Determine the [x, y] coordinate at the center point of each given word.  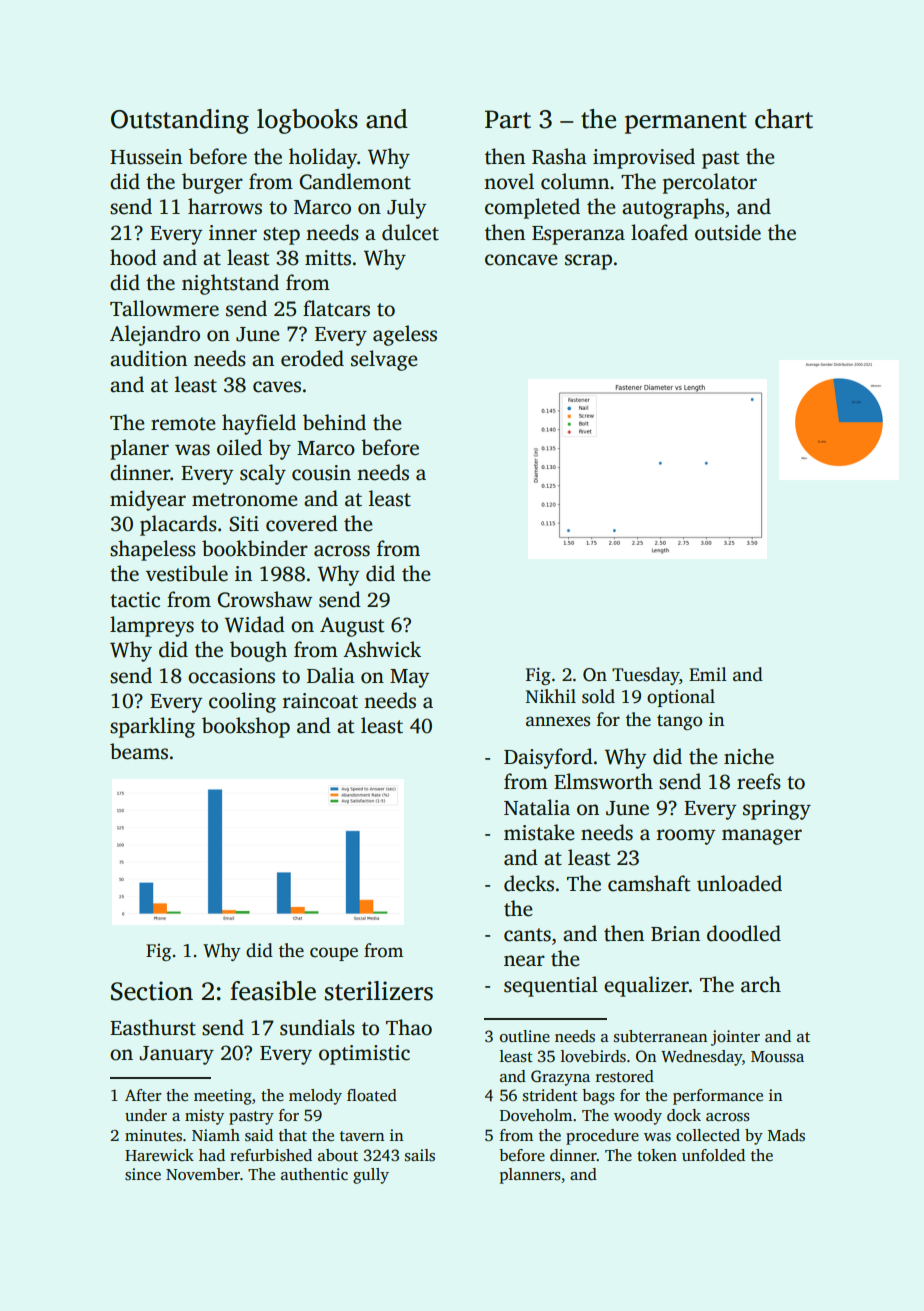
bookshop [246, 727]
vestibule [187, 573]
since [143, 1174]
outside [728, 232]
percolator [710, 183]
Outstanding [180, 121]
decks [529, 883]
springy [777, 810]
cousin [321, 473]
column [575, 181]
